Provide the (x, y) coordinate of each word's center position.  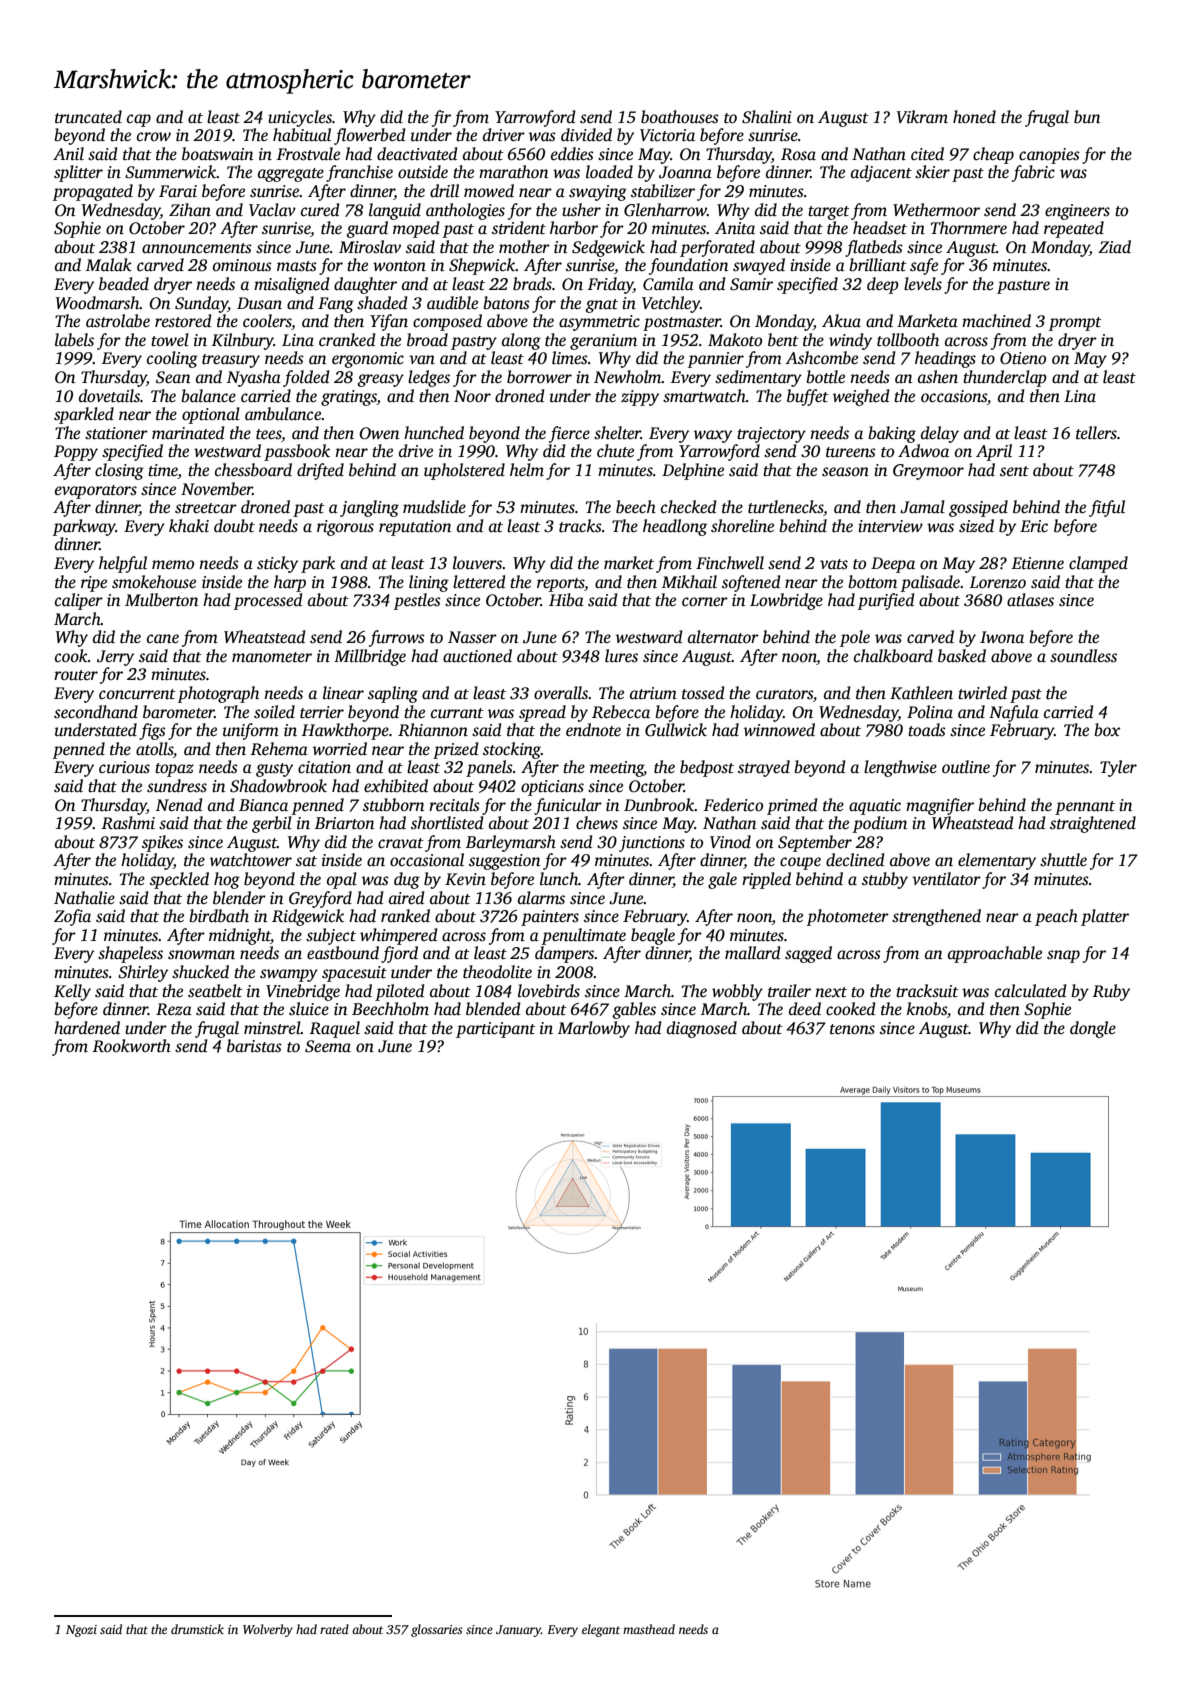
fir (441, 118)
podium (880, 824)
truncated (88, 117)
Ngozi (81, 1631)
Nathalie (84, 898)
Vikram (922, 116)
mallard (752, 953)
